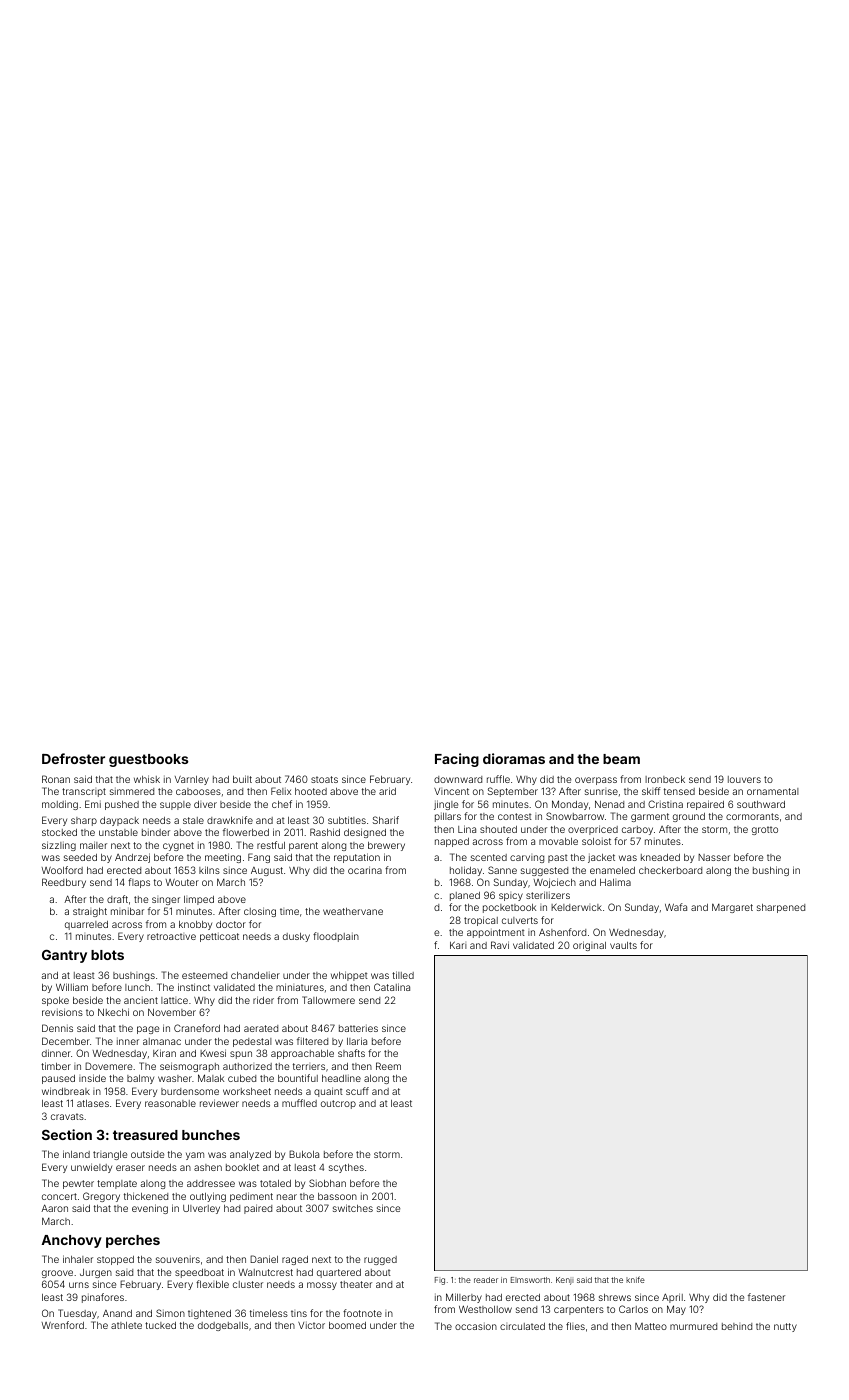 This image has height=1400, width=849. I want to click on Woolford, so click(62, 870).
